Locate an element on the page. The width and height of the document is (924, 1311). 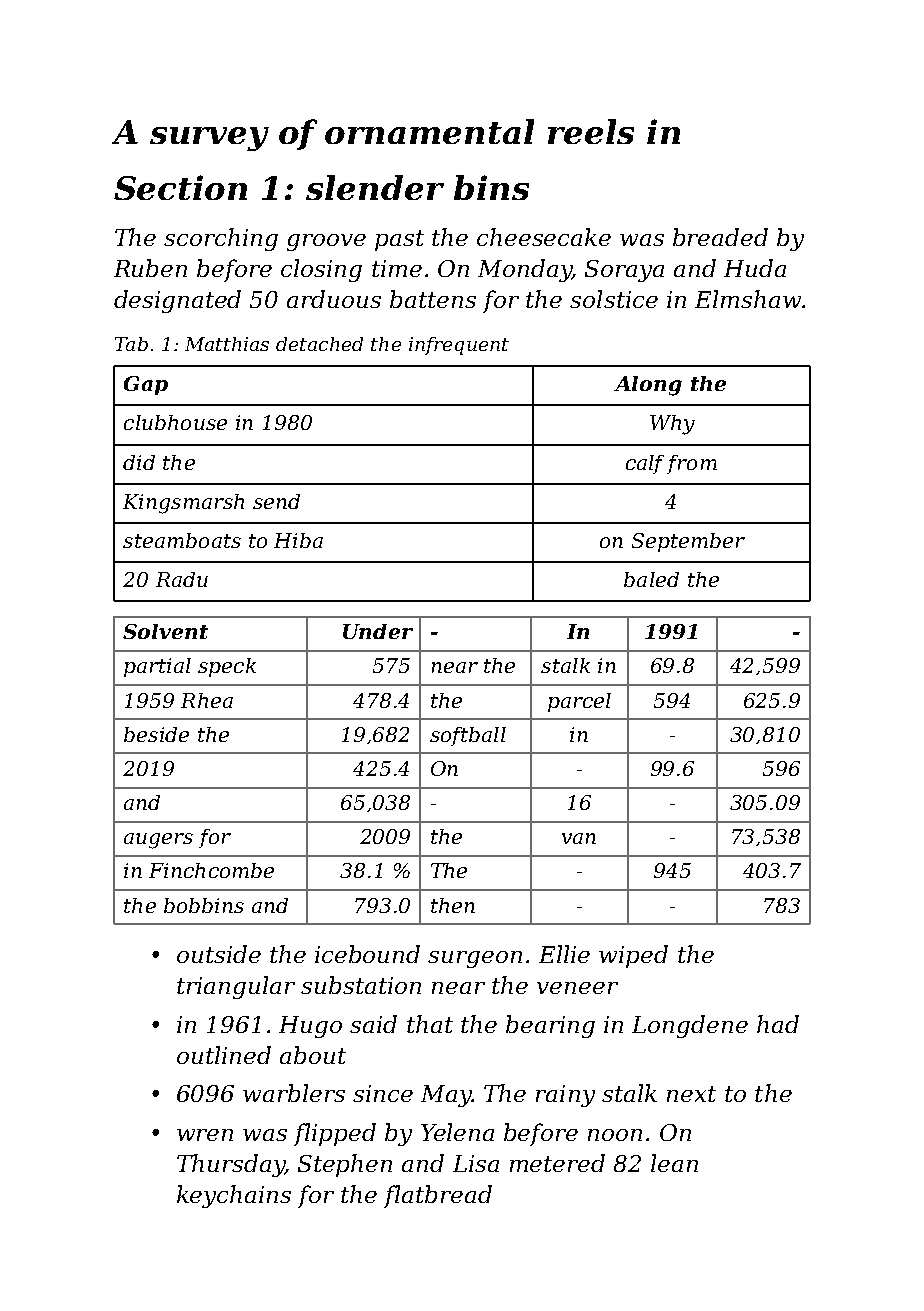
outside is located at coordinates (219, 954).
